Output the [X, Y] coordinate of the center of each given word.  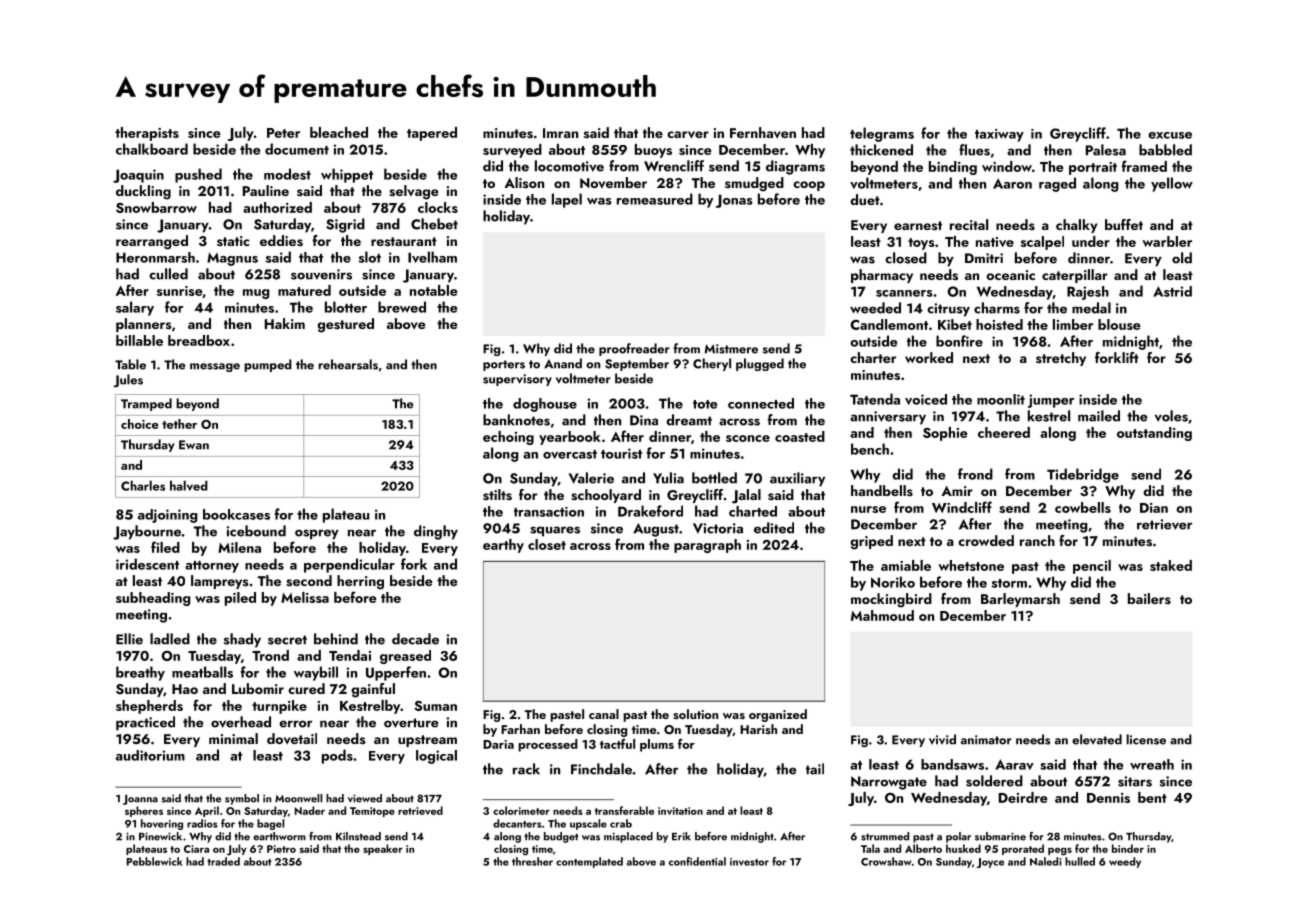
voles [1171, 416]
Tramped [146, 404]
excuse [1170, 135]
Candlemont [889, 324]
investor [749, 862]
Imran [560, 133]
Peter [283, 133]
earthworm [279, 836]
